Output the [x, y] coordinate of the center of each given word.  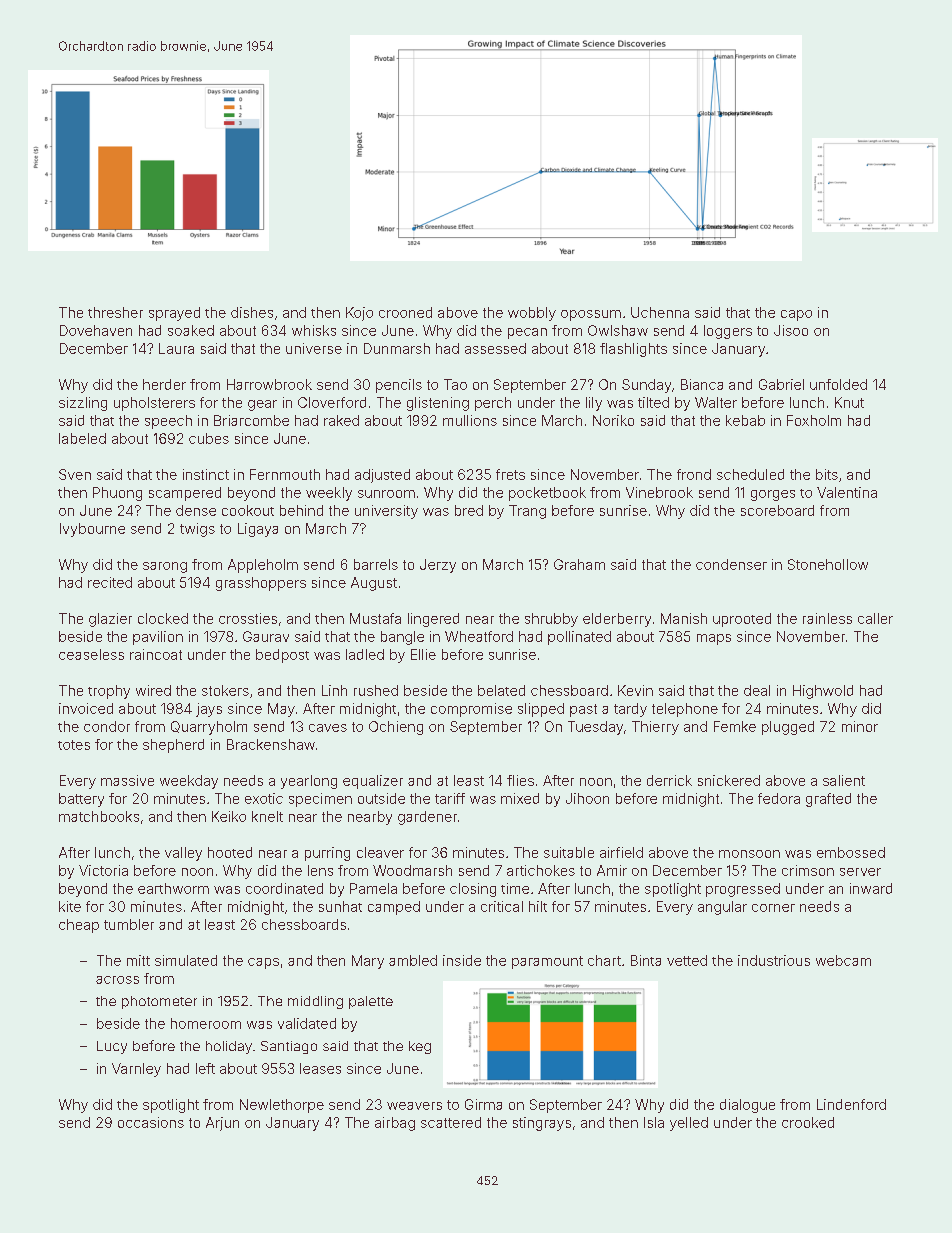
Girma [483, 1104]
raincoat [156, 654]
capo [796, 315]
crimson [808, 870]
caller [875, 618]
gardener [427, 818]
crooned [405, 312]
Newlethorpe [282, 1106]
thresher [115, 312]
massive [127, 780]
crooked [808, 1122]
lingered [433, 620]
